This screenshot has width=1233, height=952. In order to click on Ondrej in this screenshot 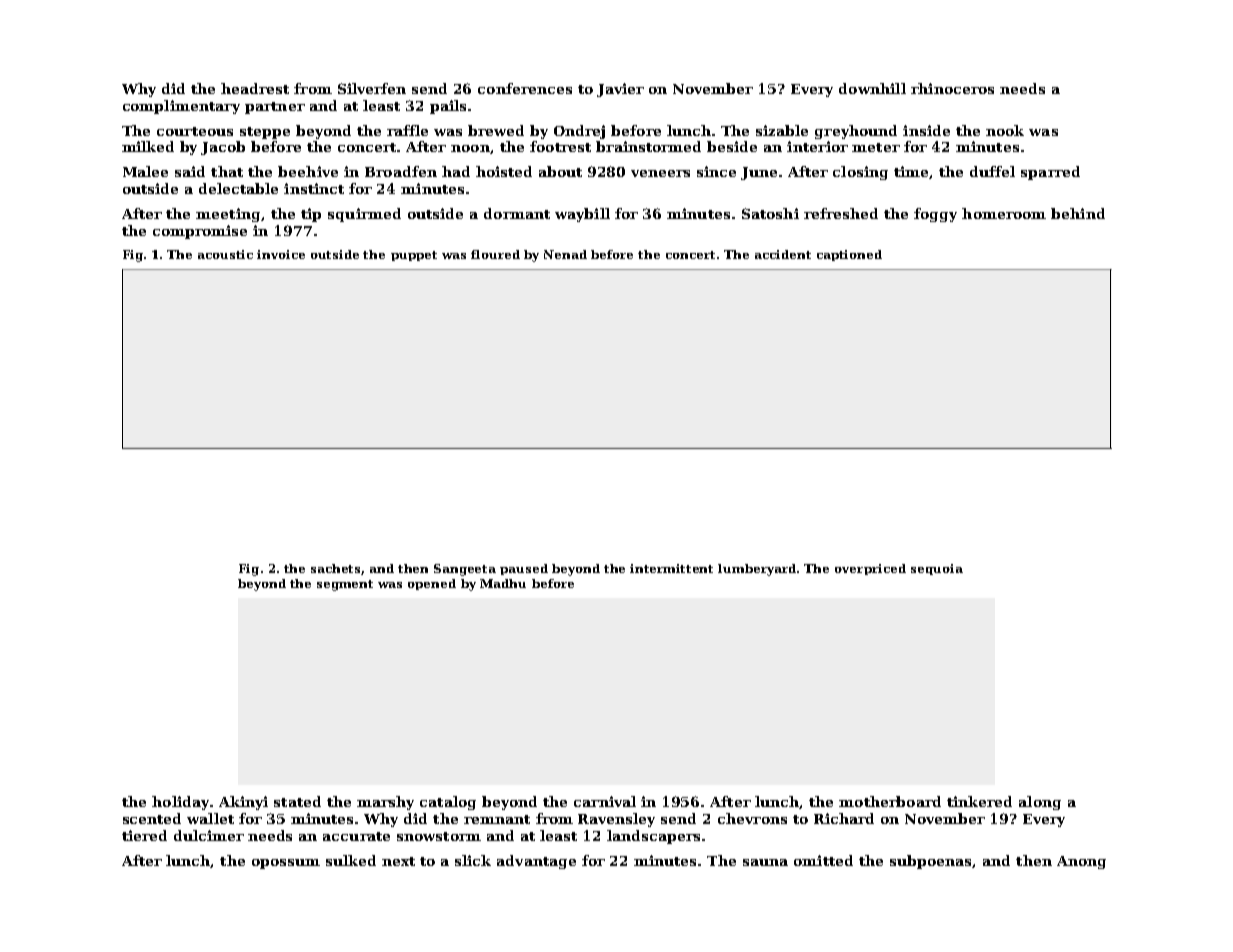, I will do `click(579, 132)`.
